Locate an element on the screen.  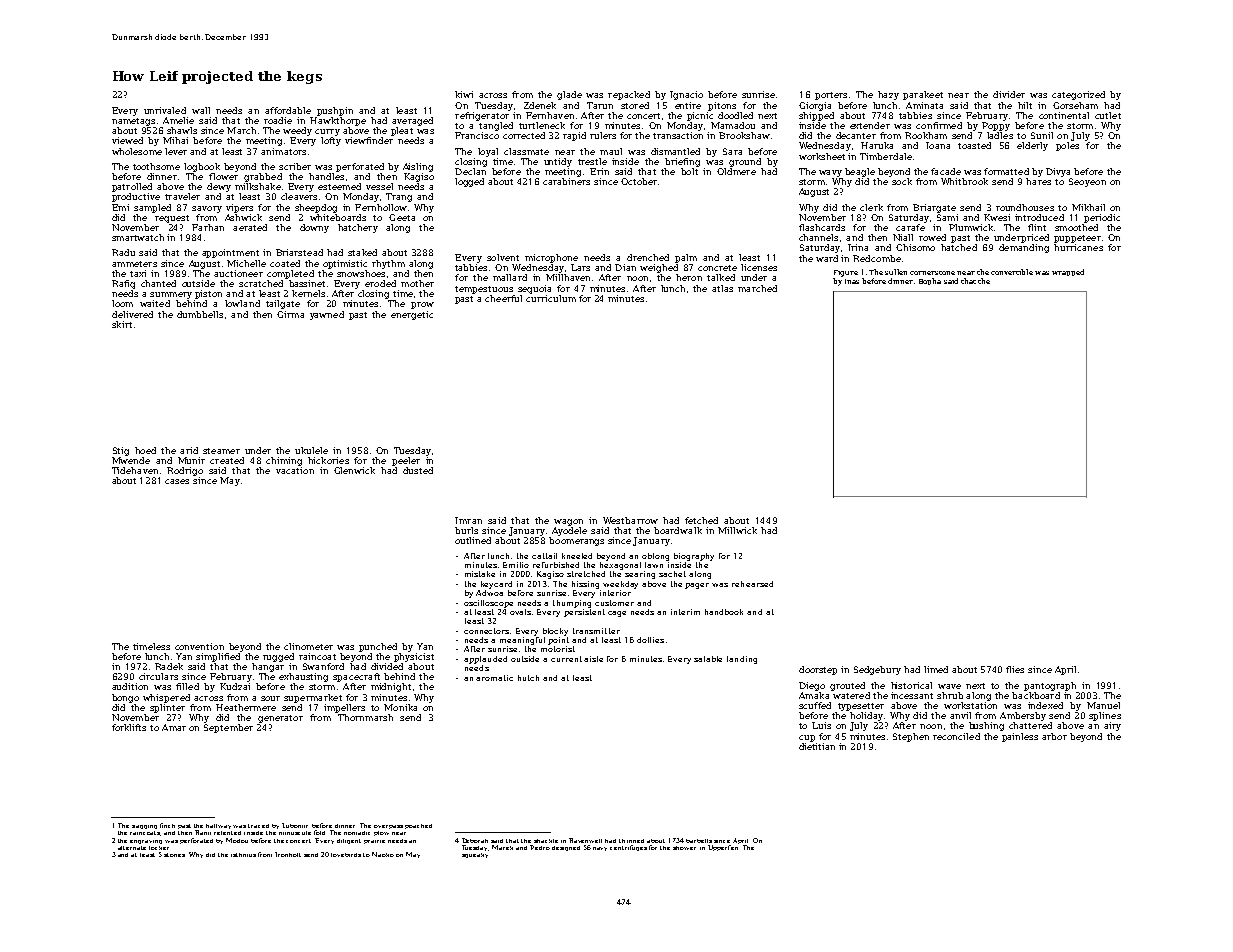
weighed is located at coordinates (659, 268).
